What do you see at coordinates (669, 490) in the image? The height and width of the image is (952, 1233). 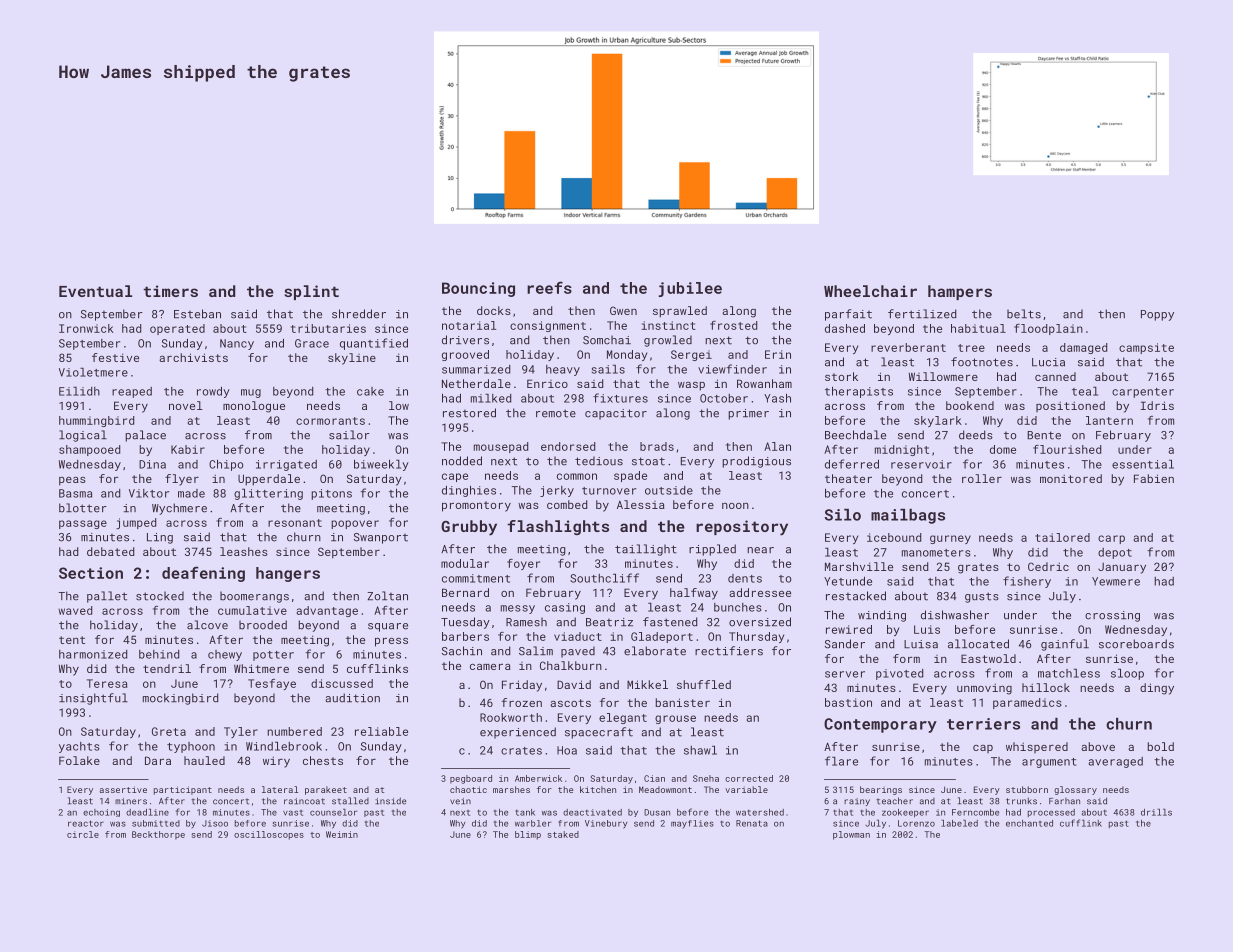 I see `outside` at bounding box center [669, 490].
